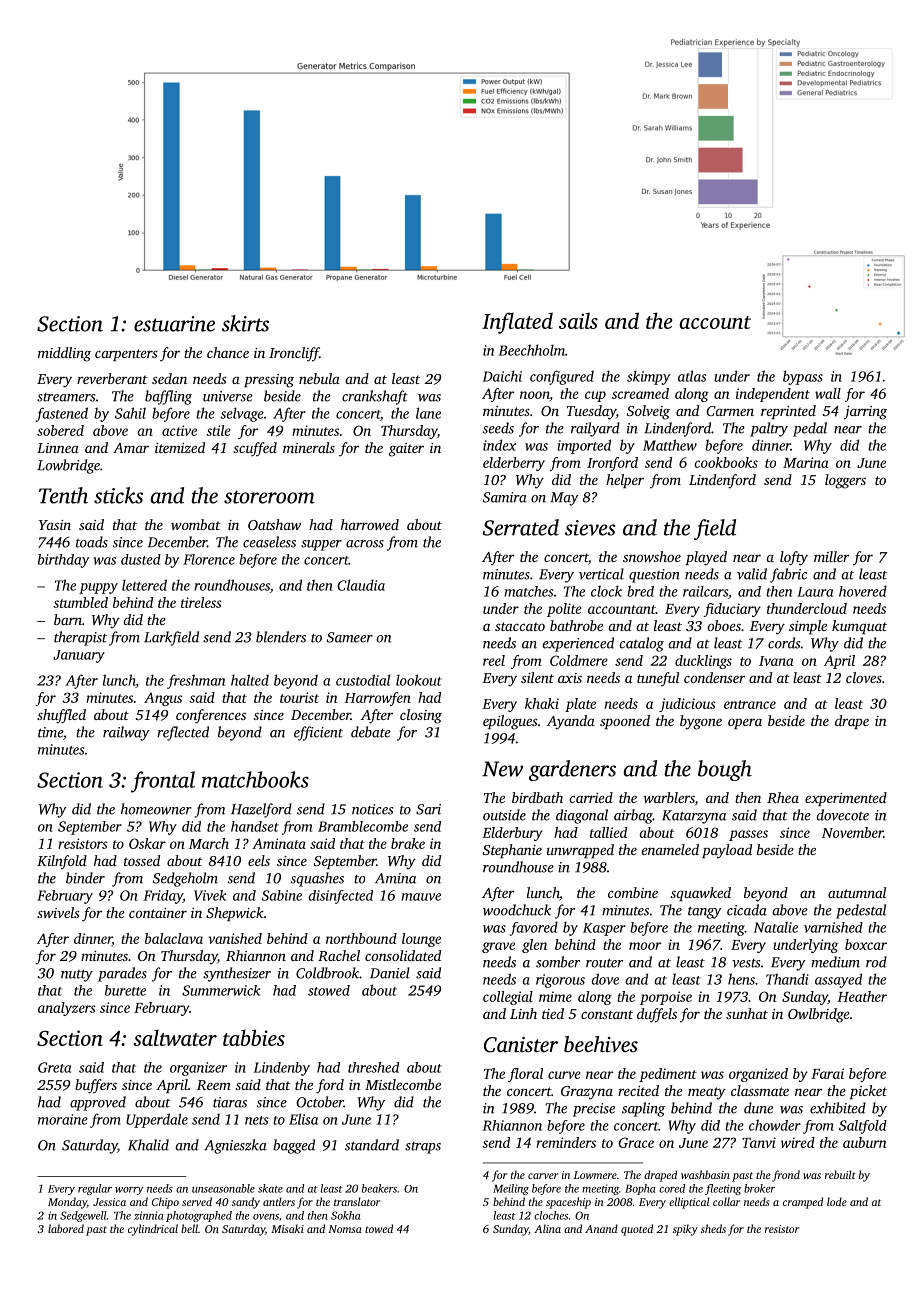 The image size is (924, 1308). What do you see at coordinates (174, 324) in the page?
I see `estuarine` at bounding box center [174, 324].
